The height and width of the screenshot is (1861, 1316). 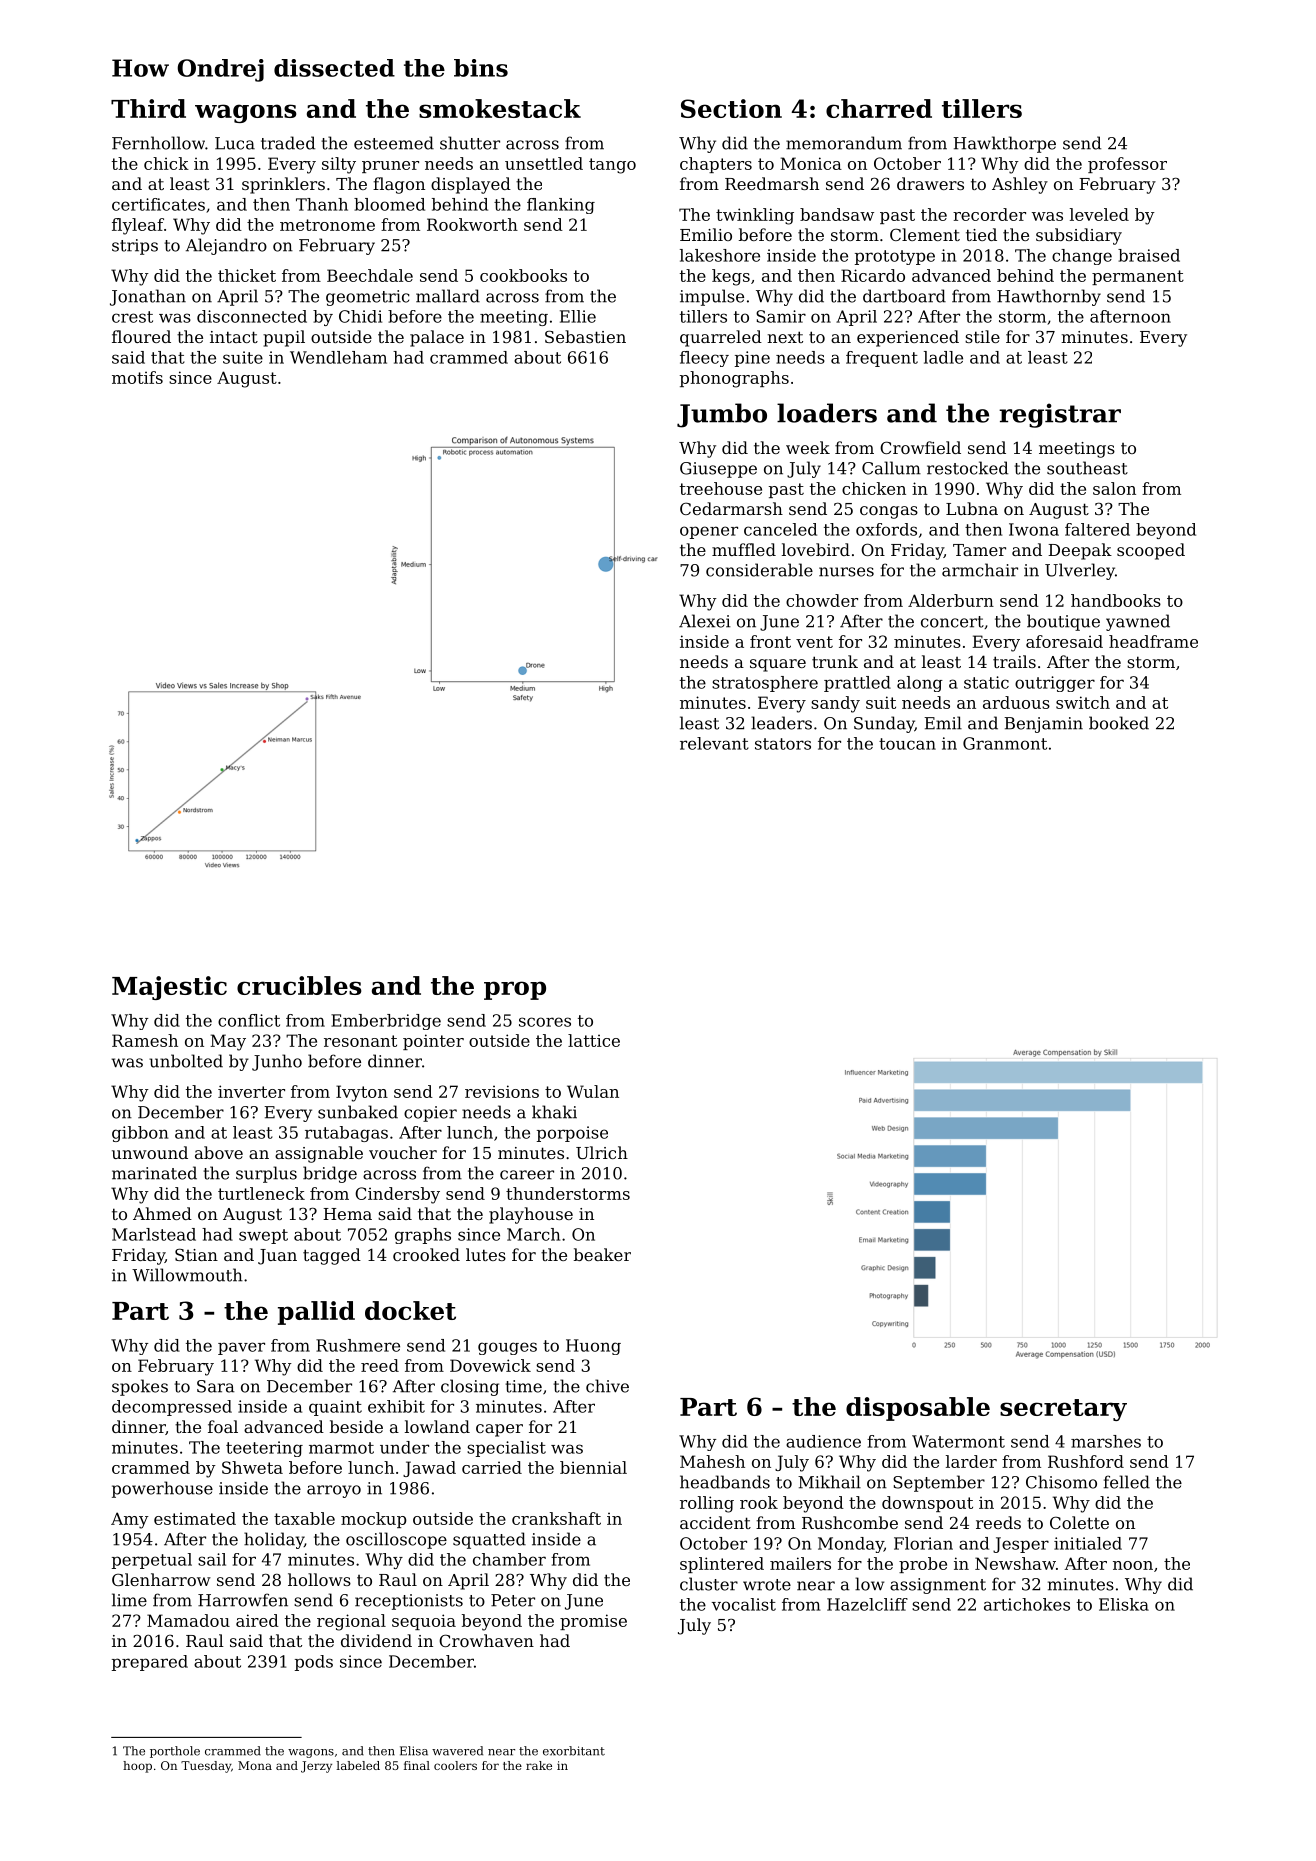 I want to click on inverter, so click(x=251, y=1091).
